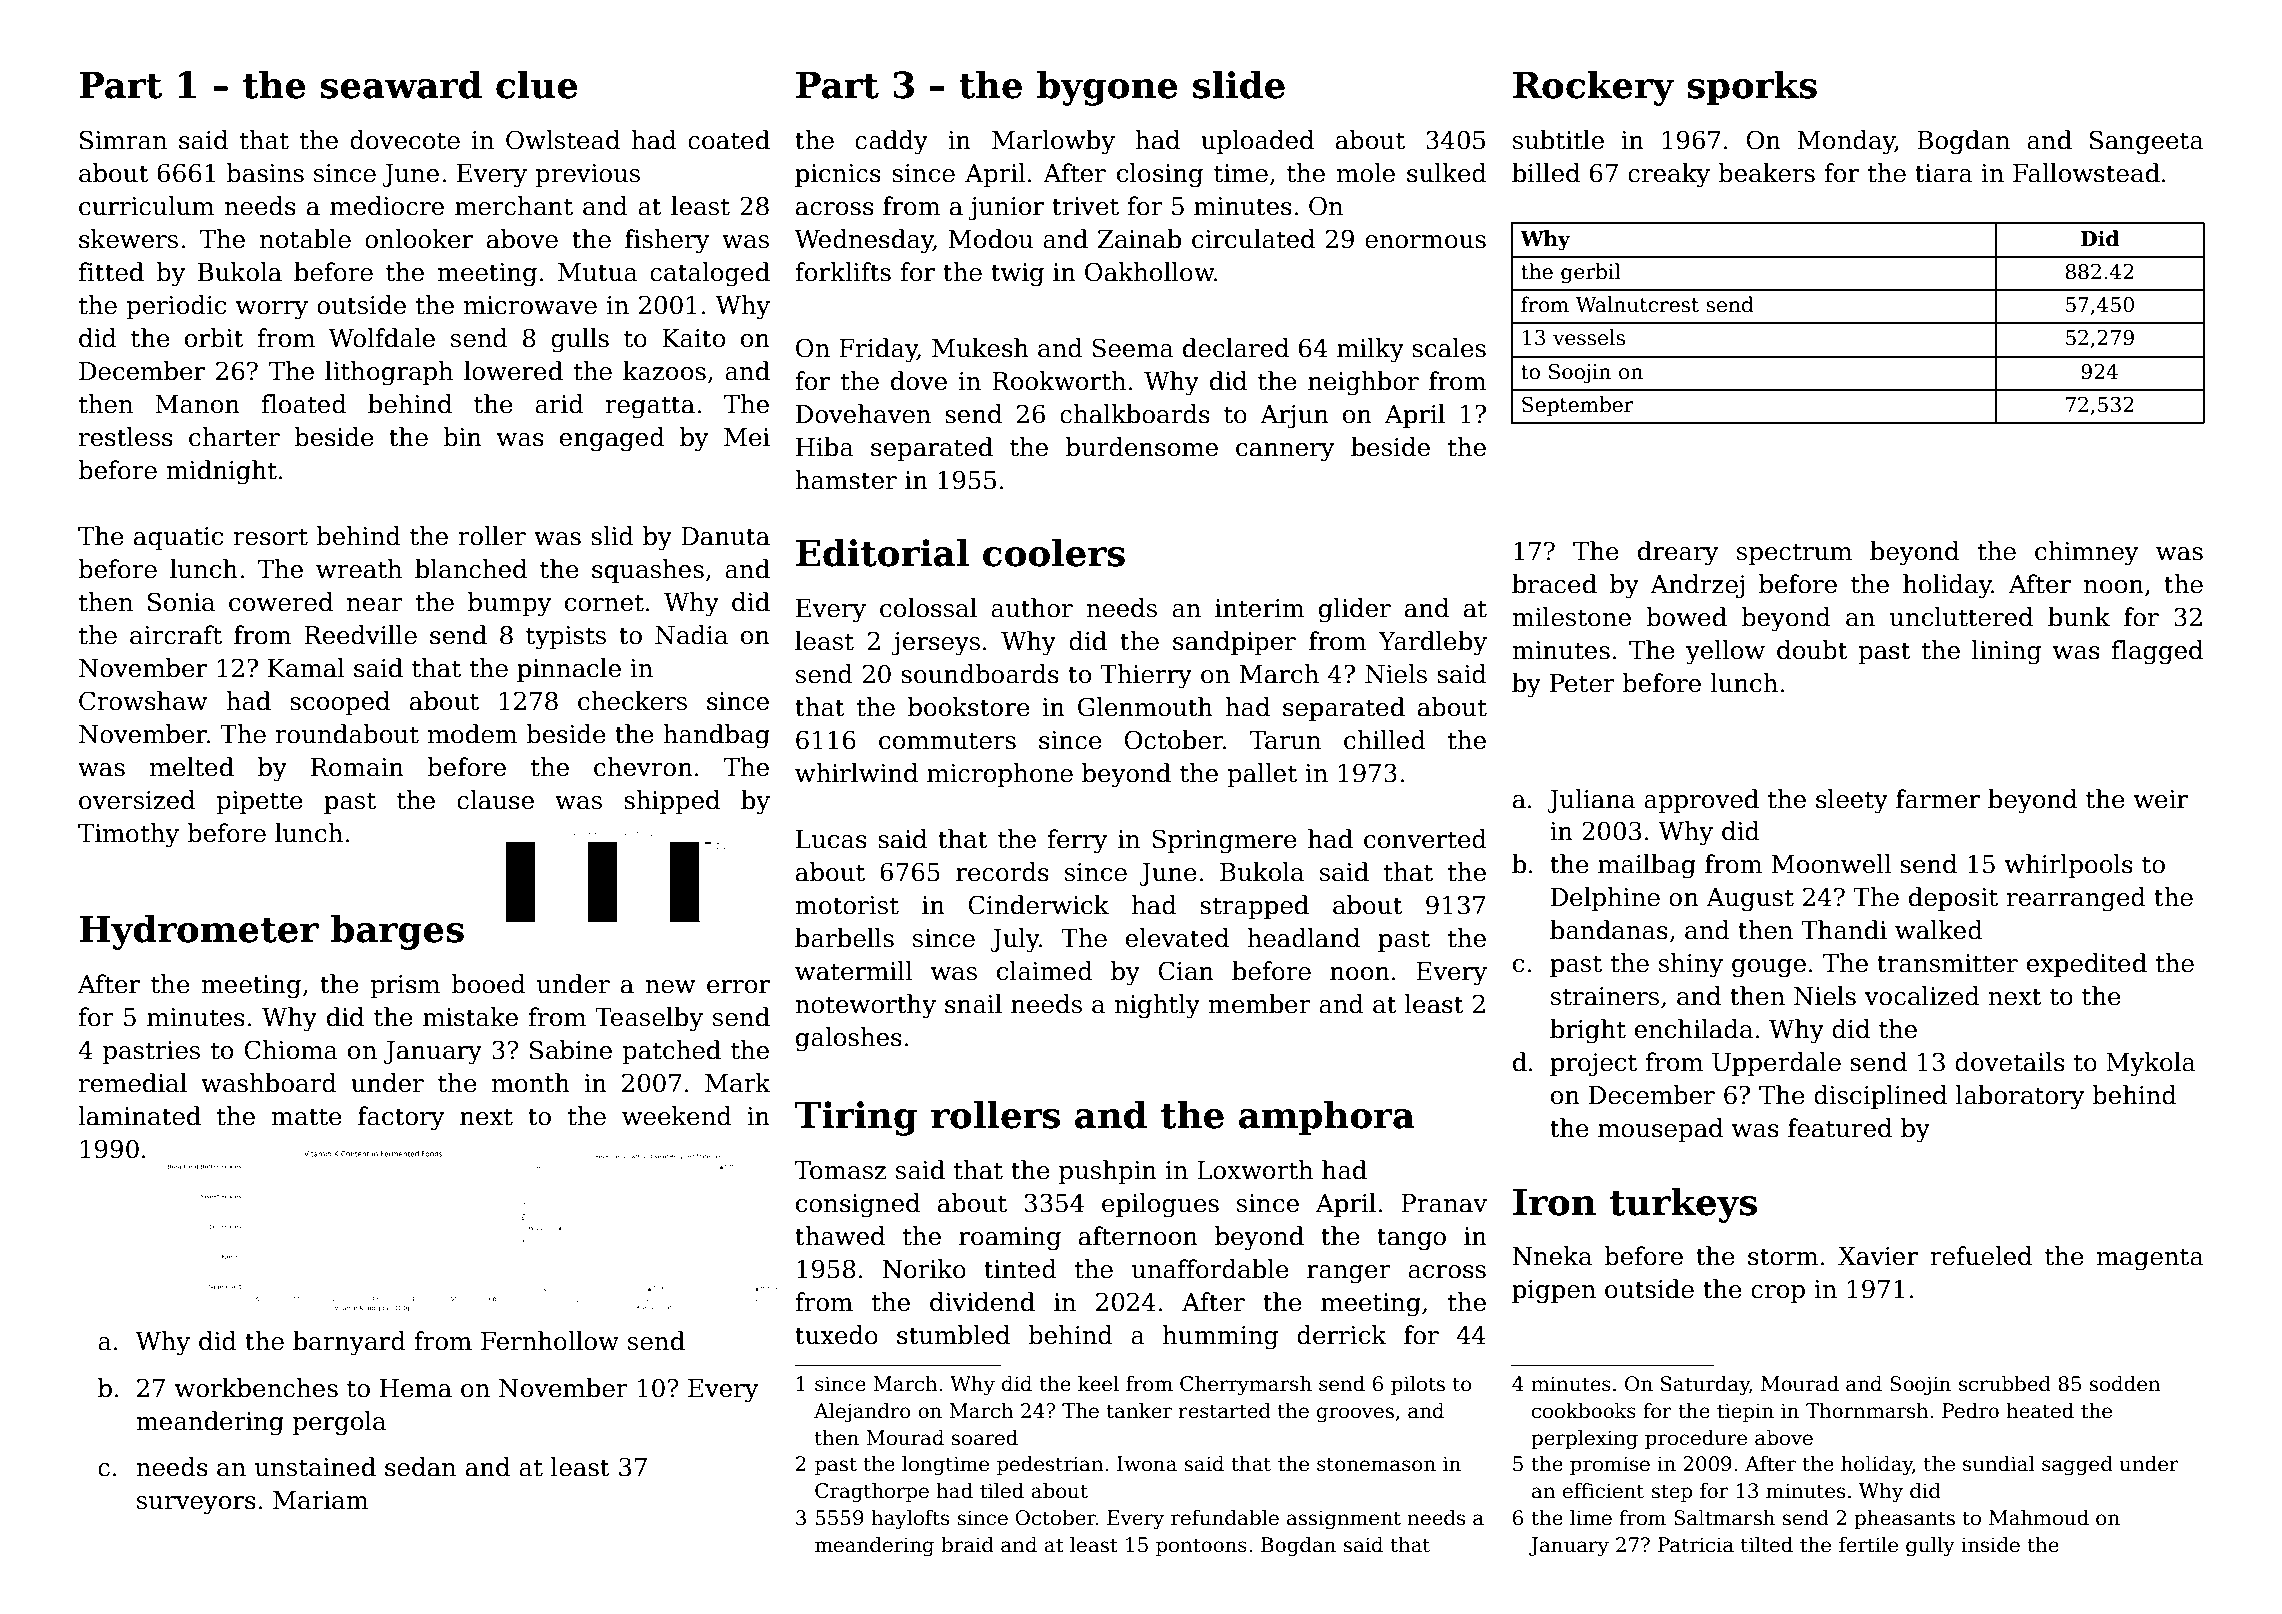 This document has height=1614, width=2282. I want to click on disciplined, so click(1880, 1097).
